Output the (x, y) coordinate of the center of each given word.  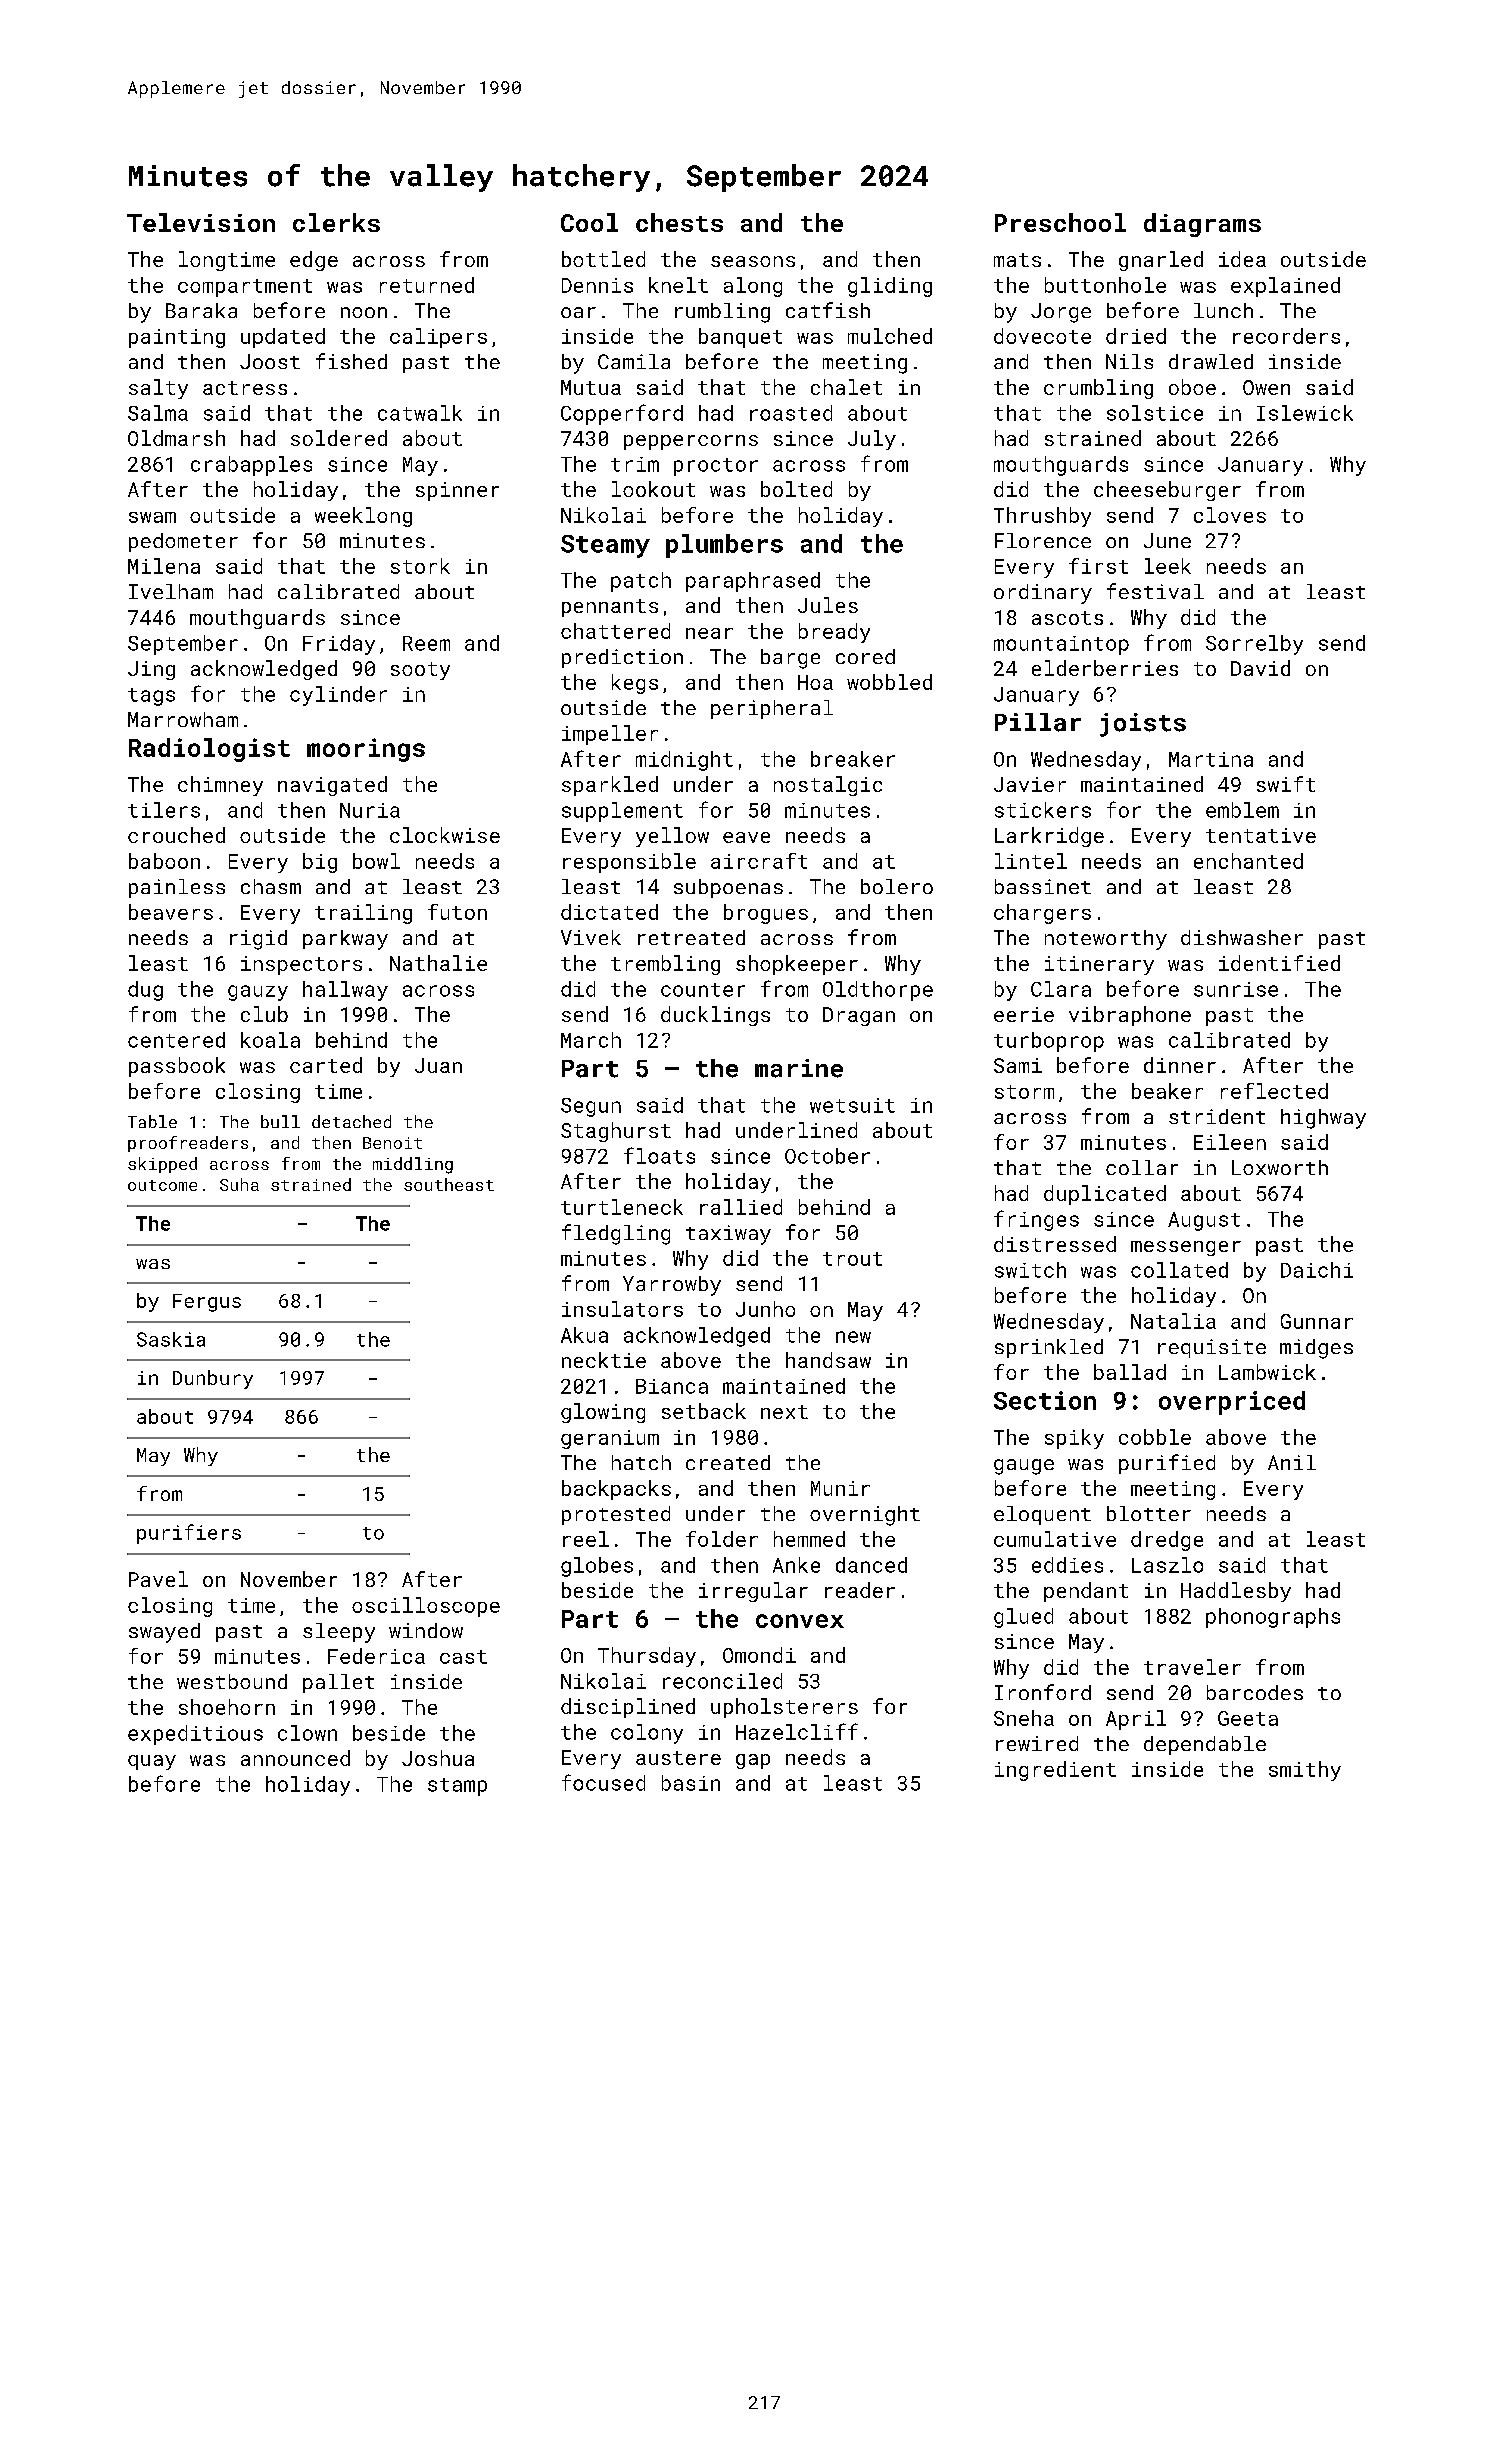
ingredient (1055, 1771)
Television (201, 222)
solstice (1155, 413)
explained (1285, 287)
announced (295, 1758)
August (1204, 1221)
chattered (615, 631)
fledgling (616, 1234)
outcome (162, 1185)
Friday (339, 645)
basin (691, 1783)
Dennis (597, 285)
